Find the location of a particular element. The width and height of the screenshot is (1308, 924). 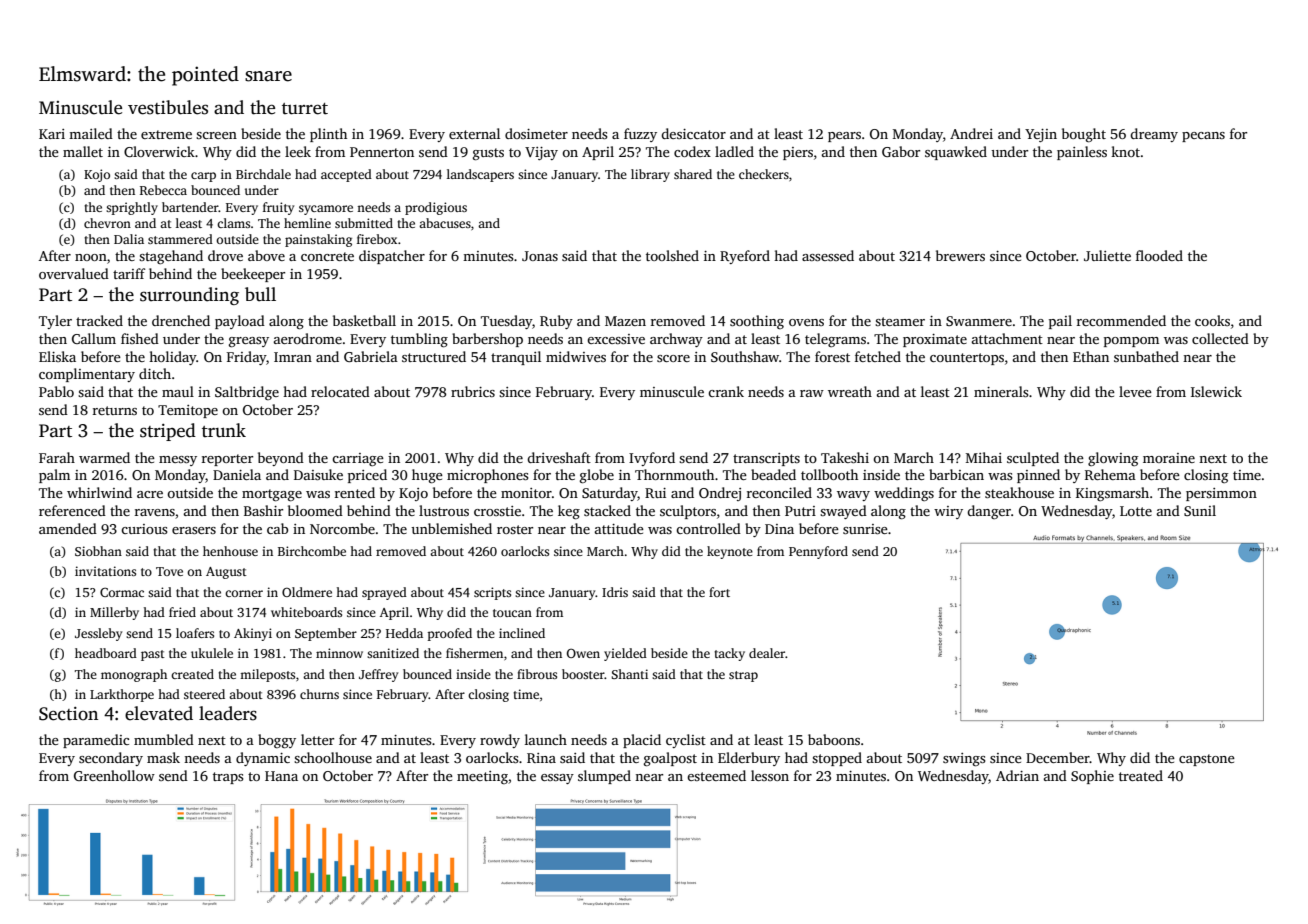

pears is located at coordinates (844, 137).
